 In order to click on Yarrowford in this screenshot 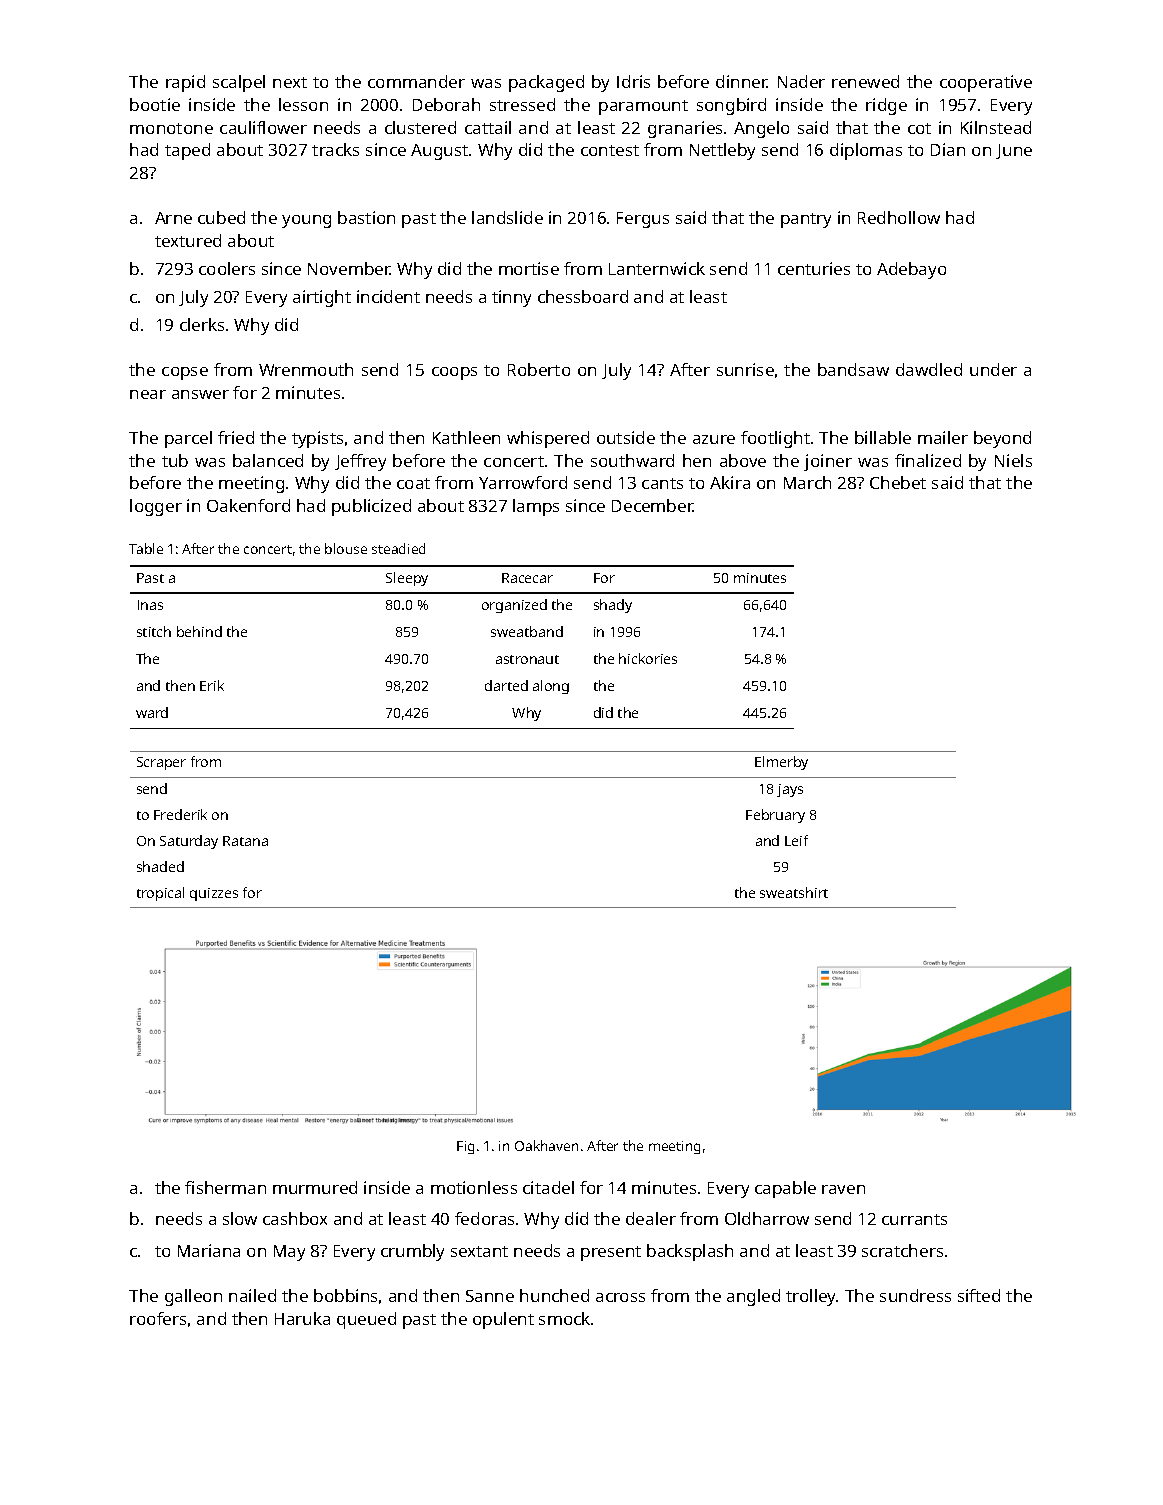, I will do `click(523, 482)`.
